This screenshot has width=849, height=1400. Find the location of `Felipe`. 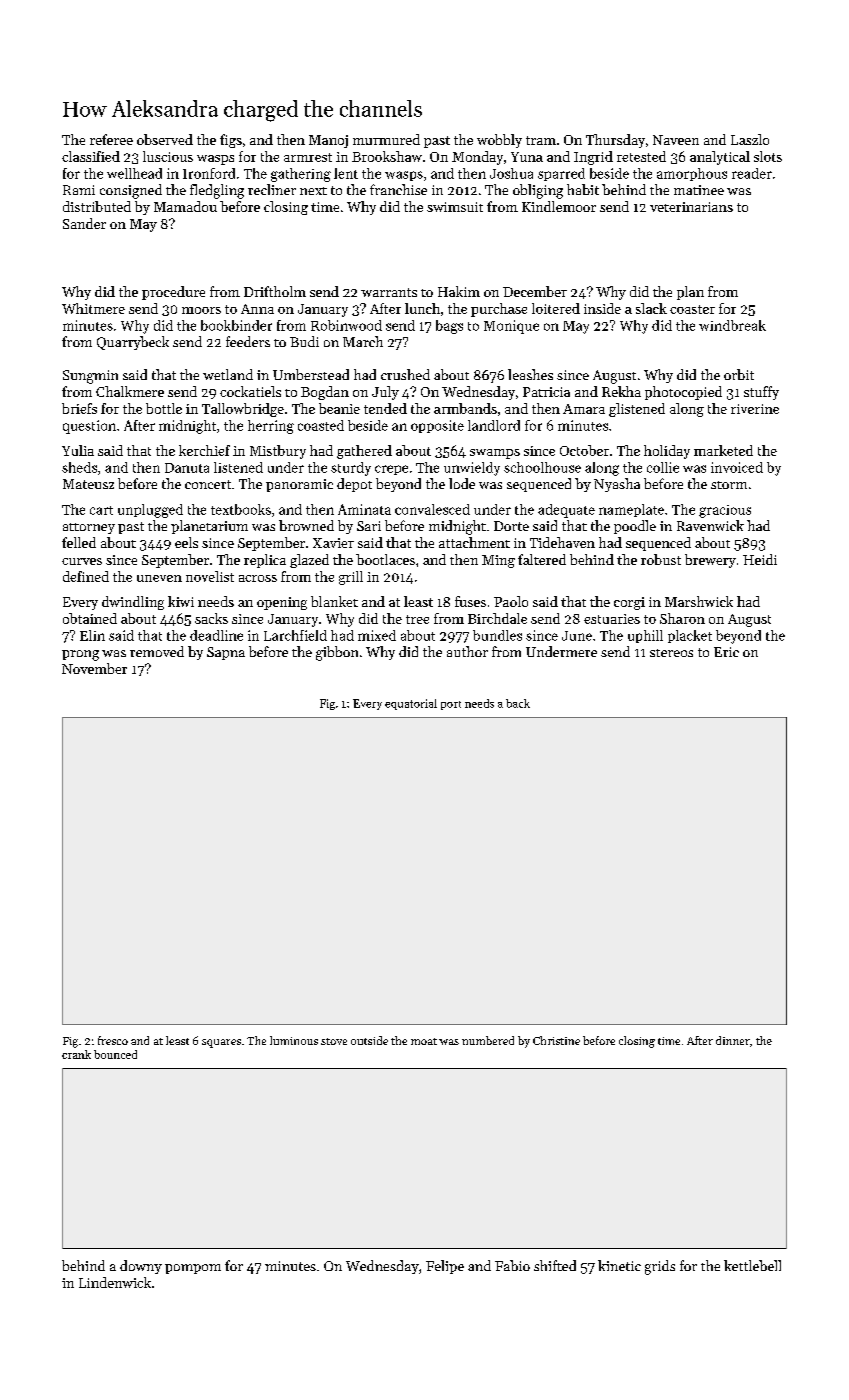

Felipe is located at coordinates (445, 1267).
